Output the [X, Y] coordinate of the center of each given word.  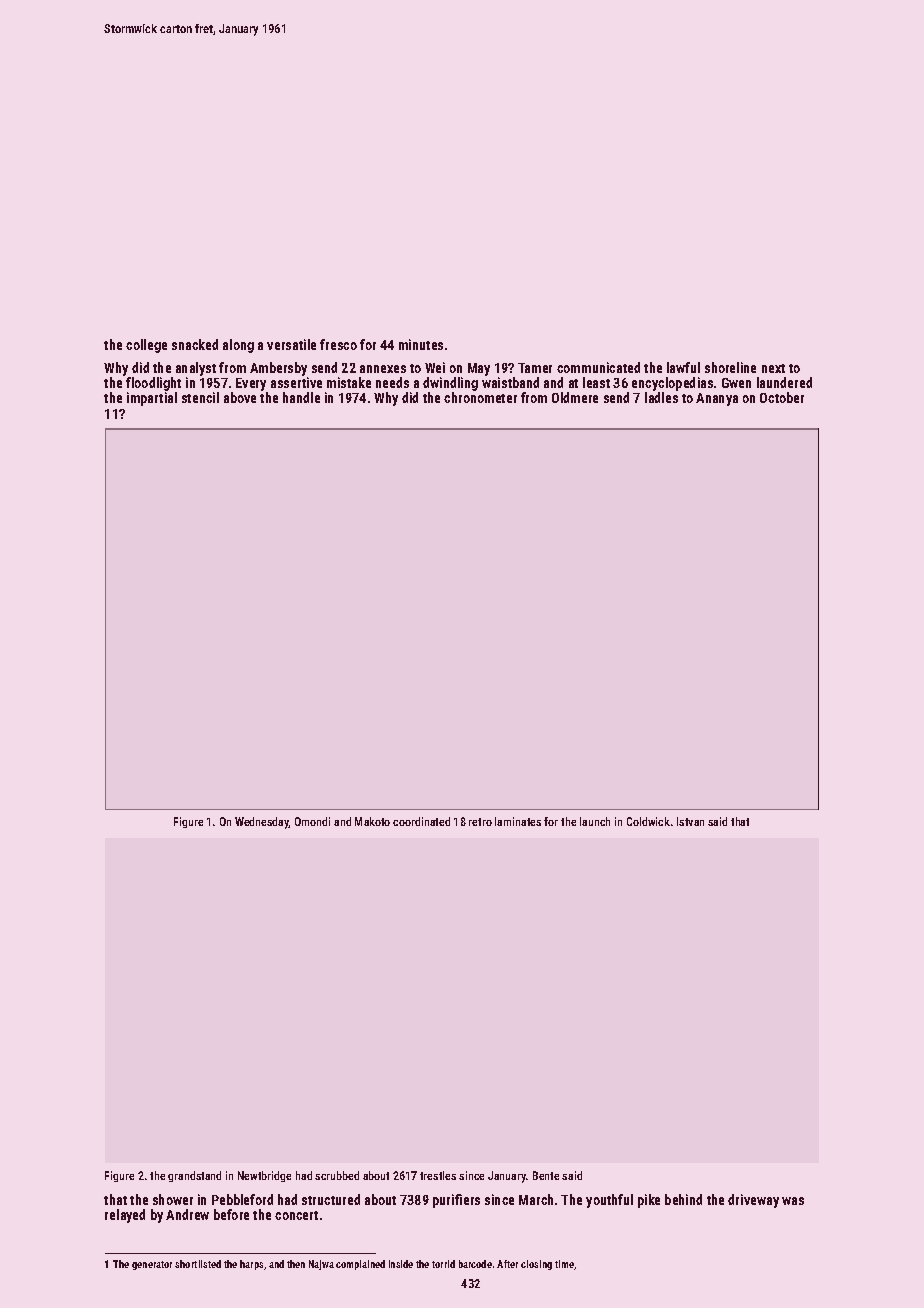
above [240, 397]
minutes [421, 344]
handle [301, 397]
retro [480, 822]
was [793, 1201]
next [773, 368]
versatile [291, 344]
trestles [438, 1175]
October [782, 397]
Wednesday [262, 823]
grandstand [194, 1176]
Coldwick [648, 821]
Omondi [312, 821]
